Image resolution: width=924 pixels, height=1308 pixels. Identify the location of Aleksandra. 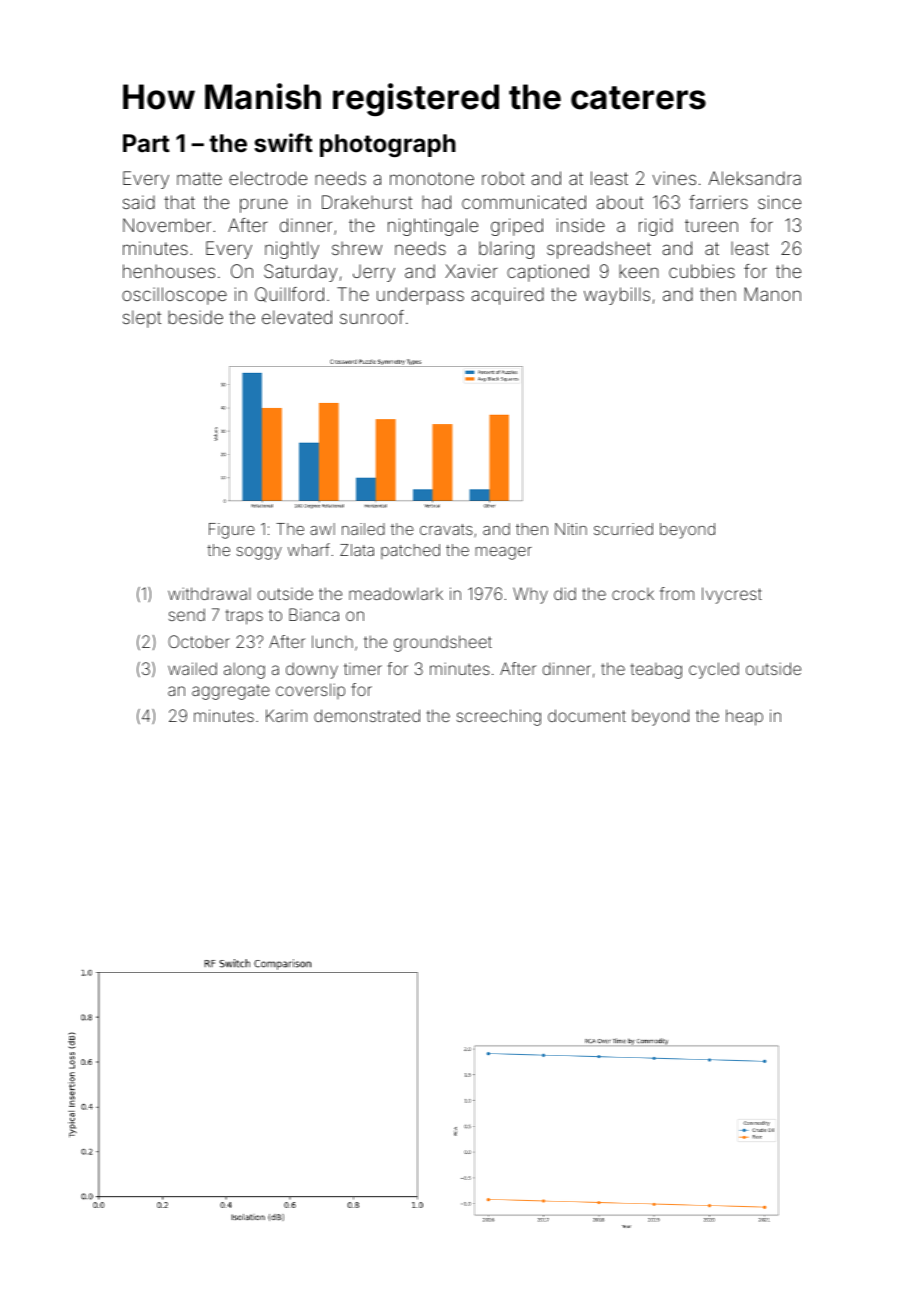
(754, 178).
